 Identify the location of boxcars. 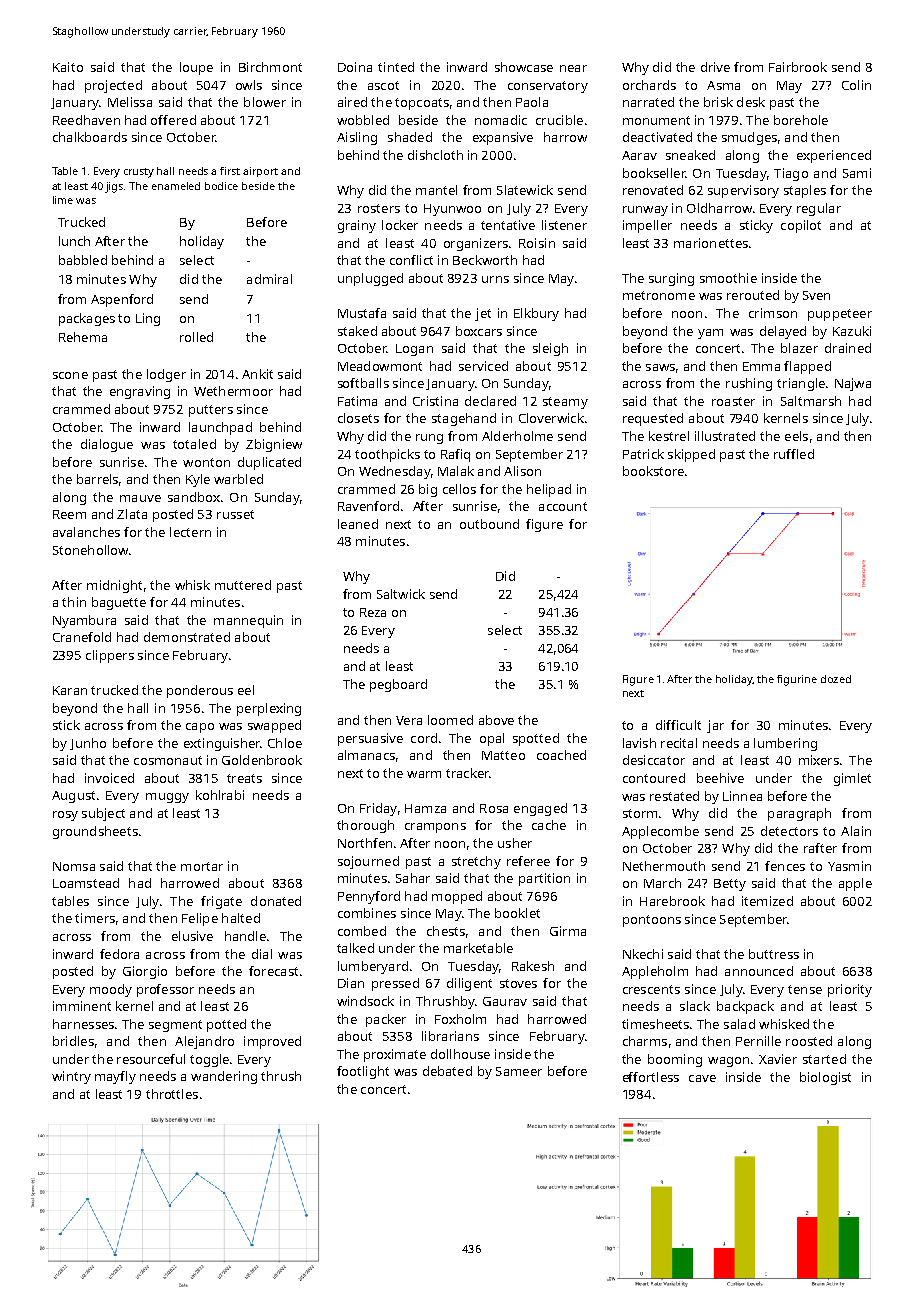
(479, 331).
